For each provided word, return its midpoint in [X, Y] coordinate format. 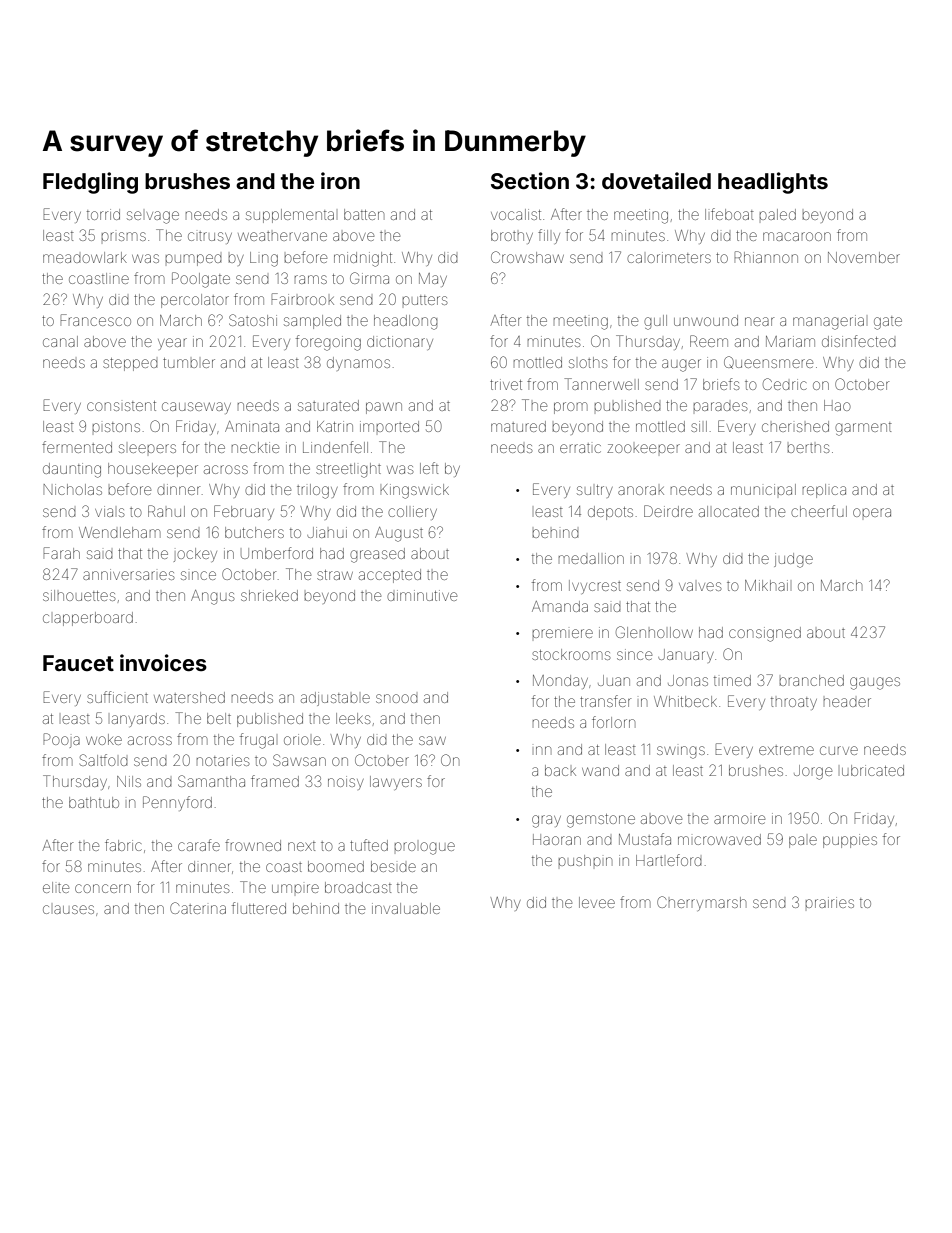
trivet [506, 384]
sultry [595, 491]
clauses [68, 909]
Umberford [277, 553]
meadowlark [85, 257]
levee [597, 902]
